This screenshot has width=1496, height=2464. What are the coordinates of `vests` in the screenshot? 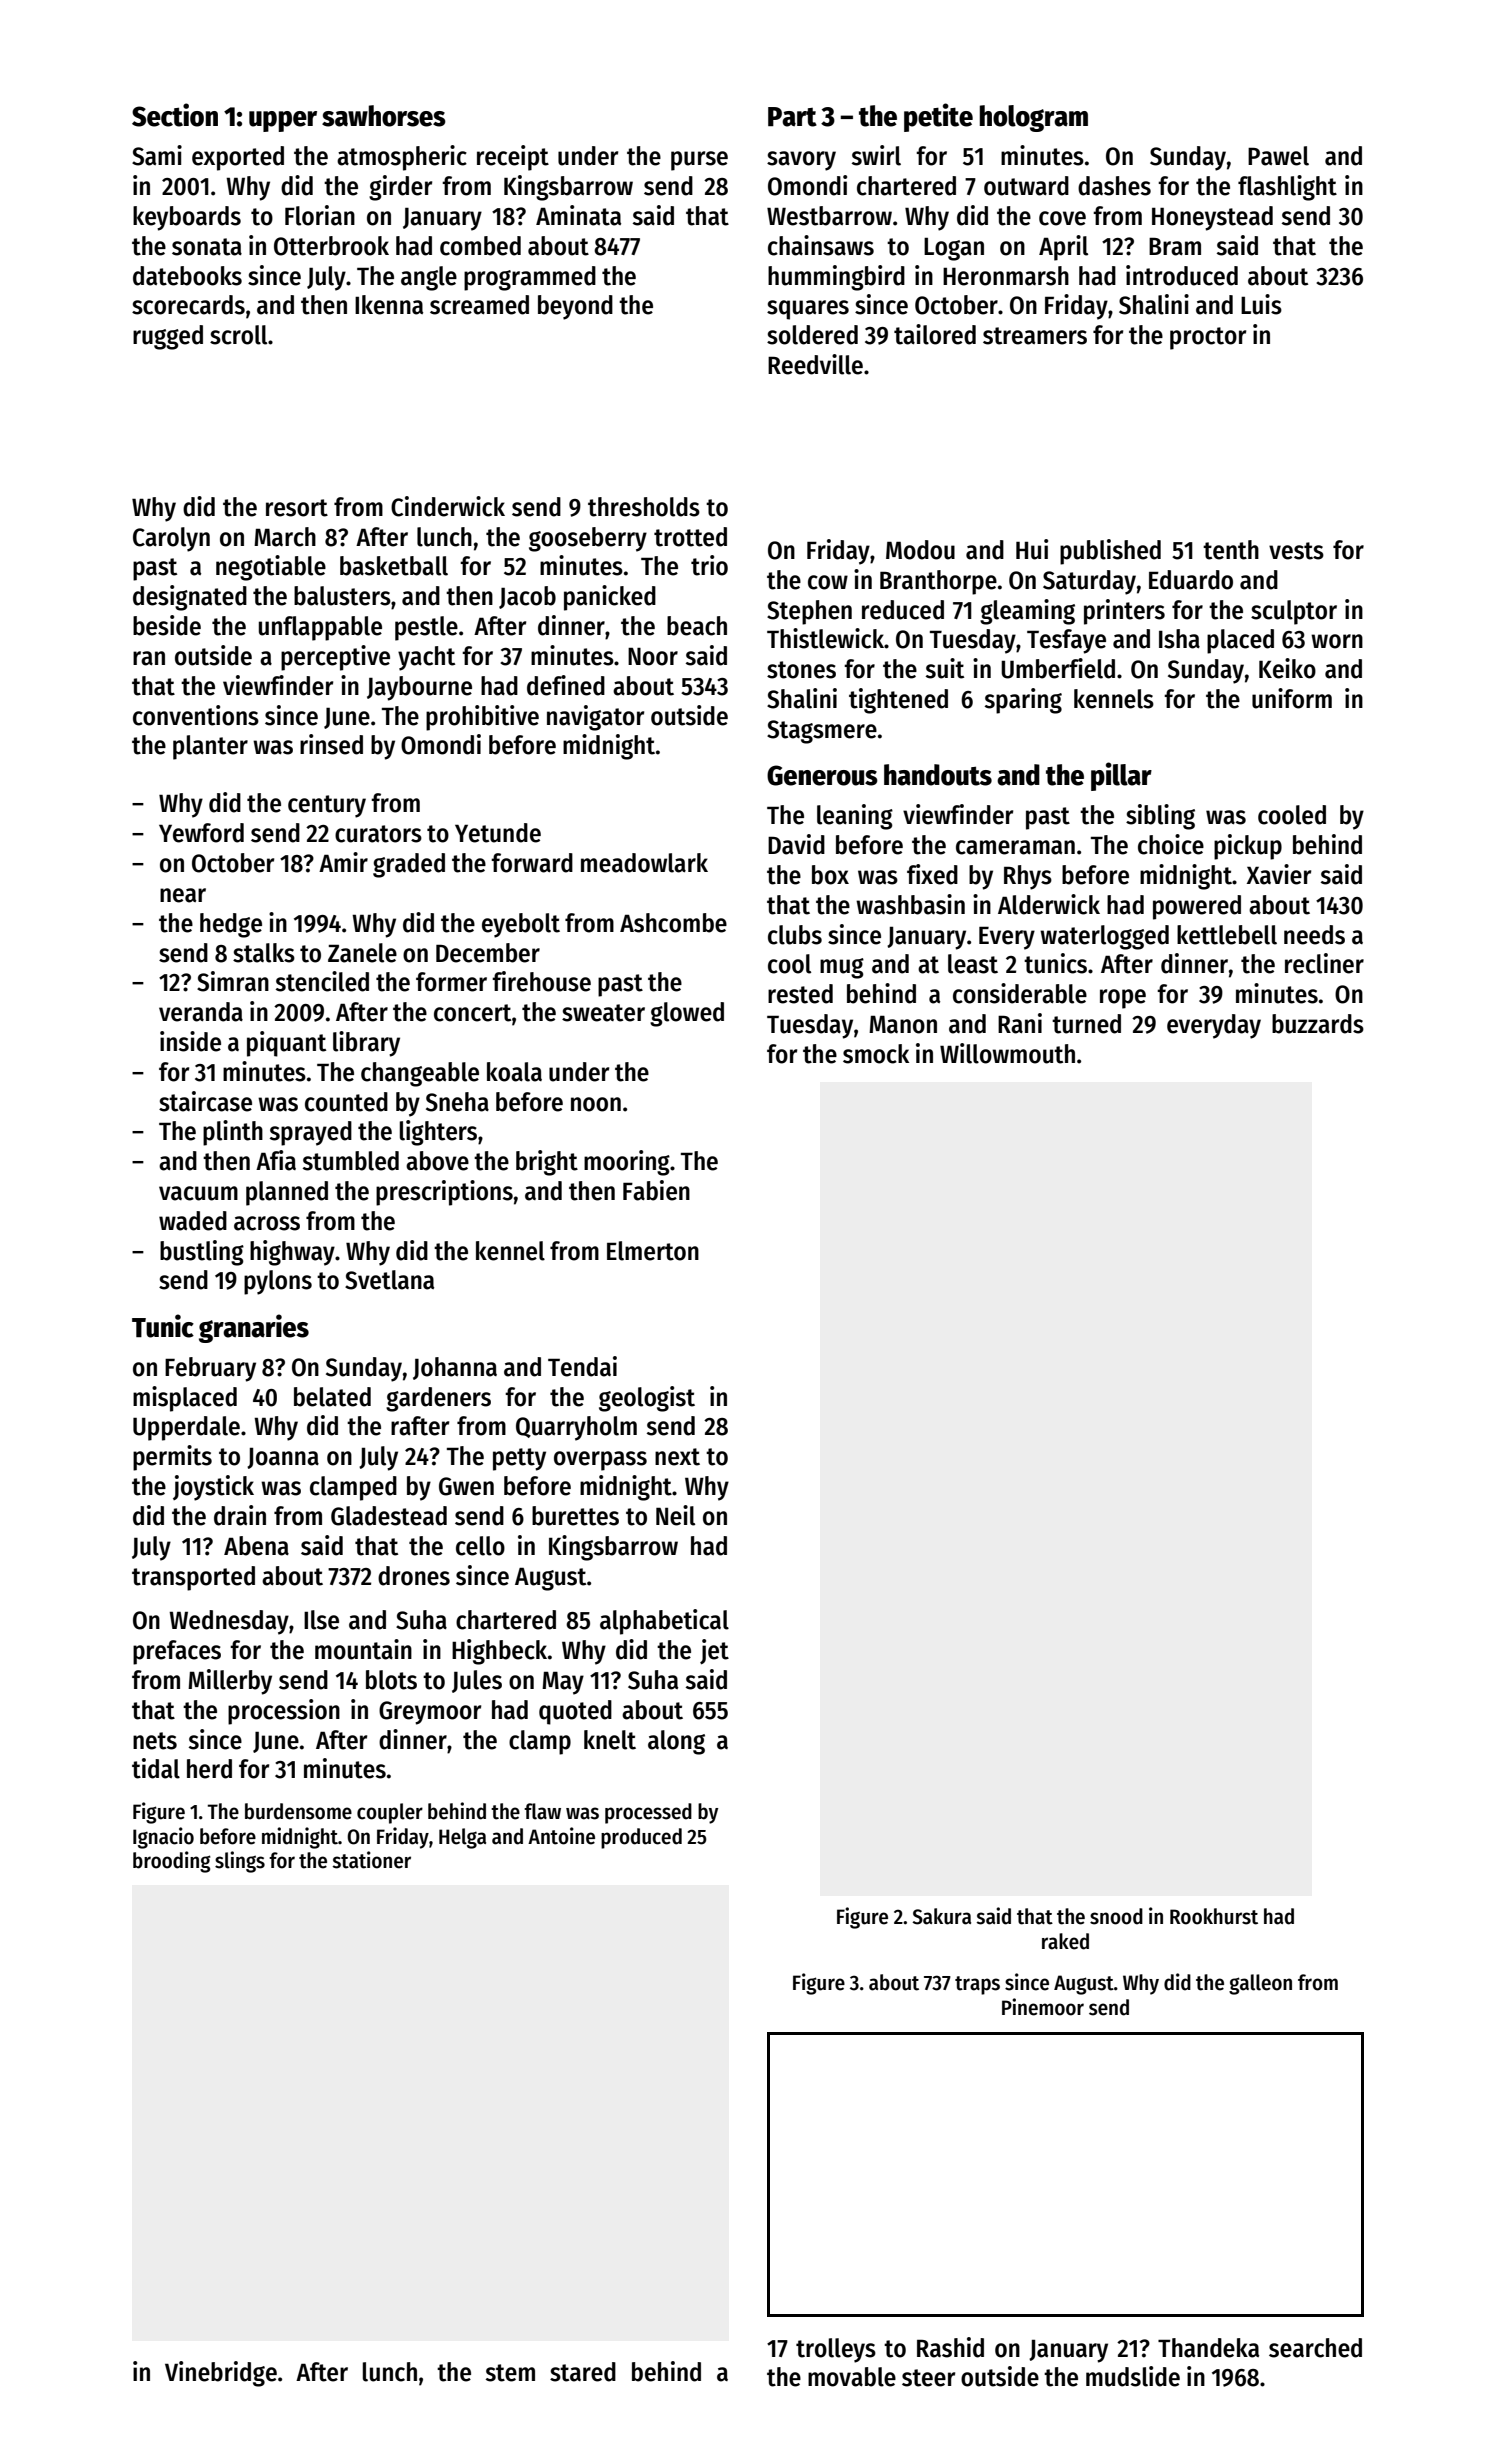 It's located at (1296, 551).
